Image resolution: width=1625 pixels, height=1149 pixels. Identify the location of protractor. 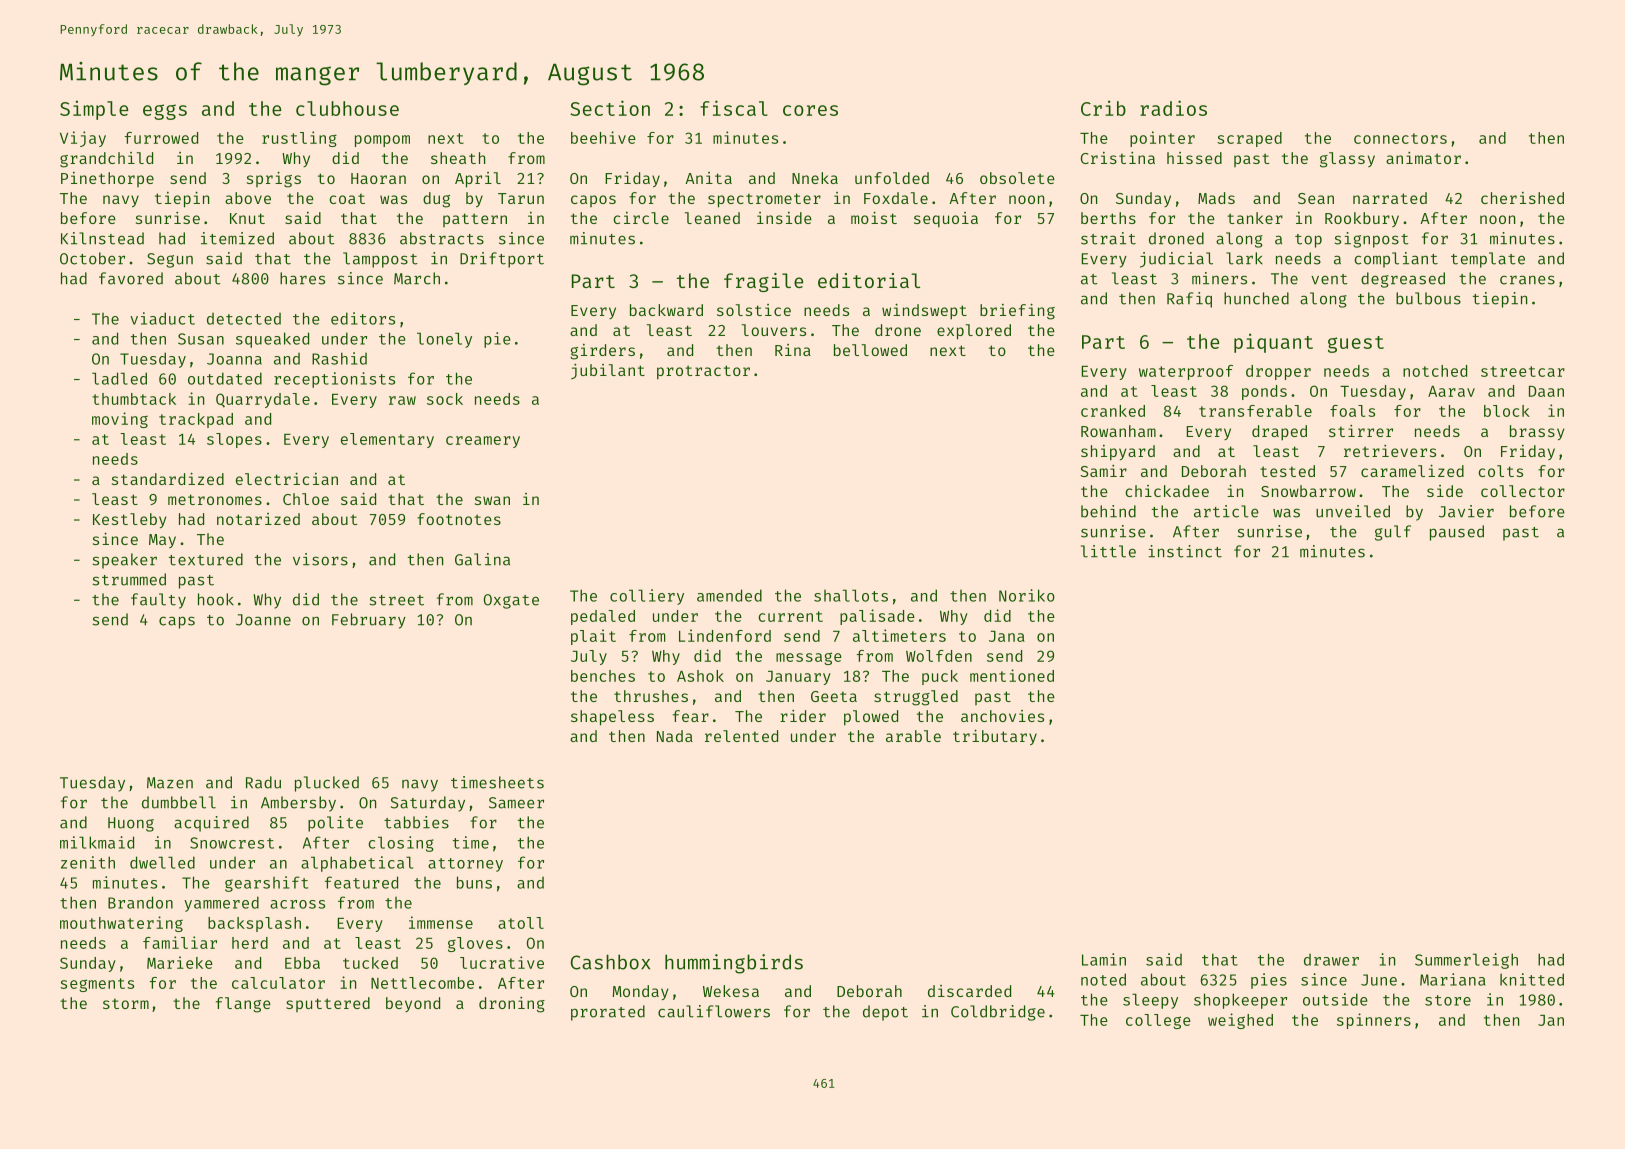
(703, 372).
